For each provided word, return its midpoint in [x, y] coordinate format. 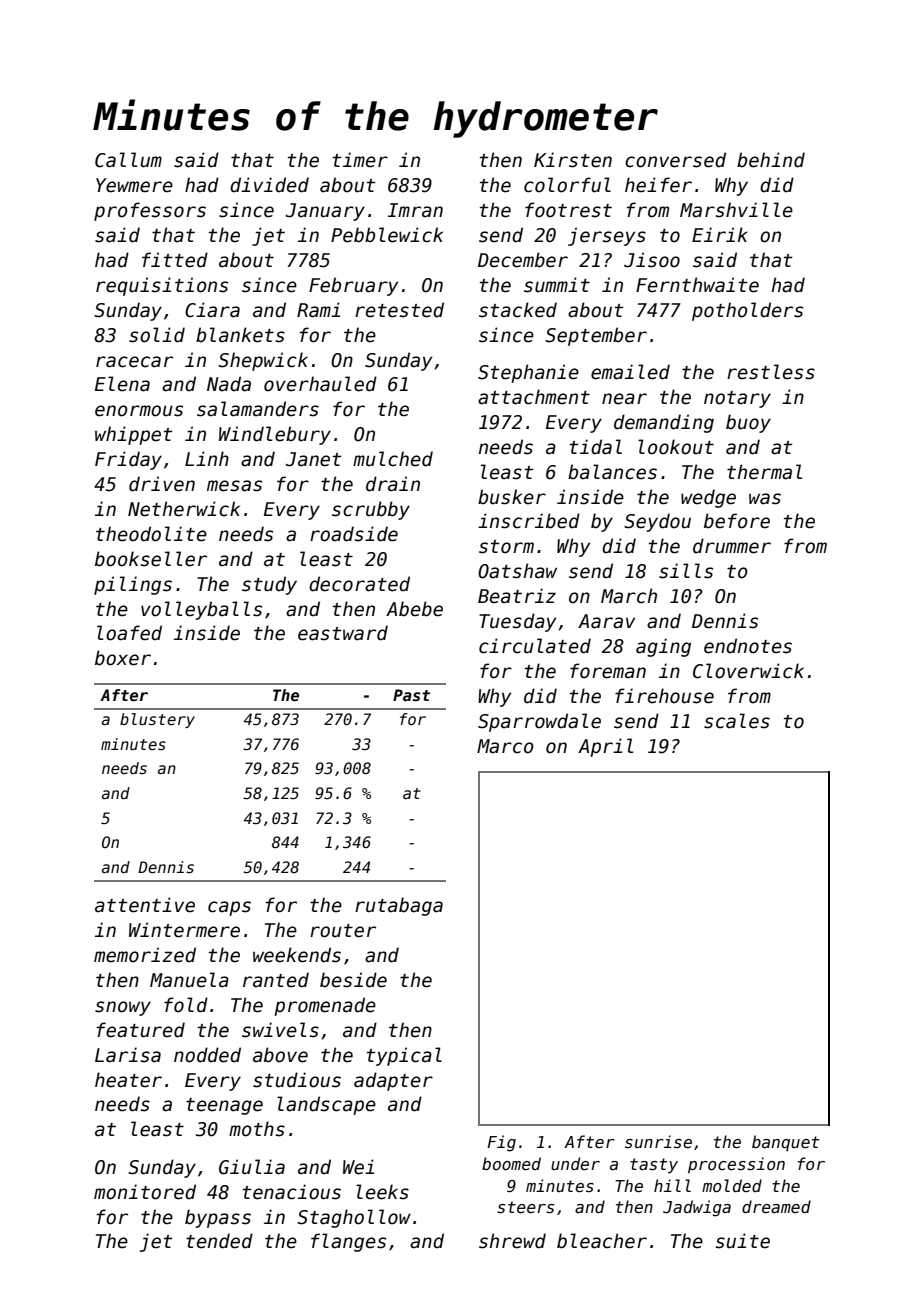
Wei [358, 1167]
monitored [145, 1192]
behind [771, 160]
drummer [732, 546]
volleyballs [201, 610]
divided [269, 185]
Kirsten [573, 160]
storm [506, 547]
